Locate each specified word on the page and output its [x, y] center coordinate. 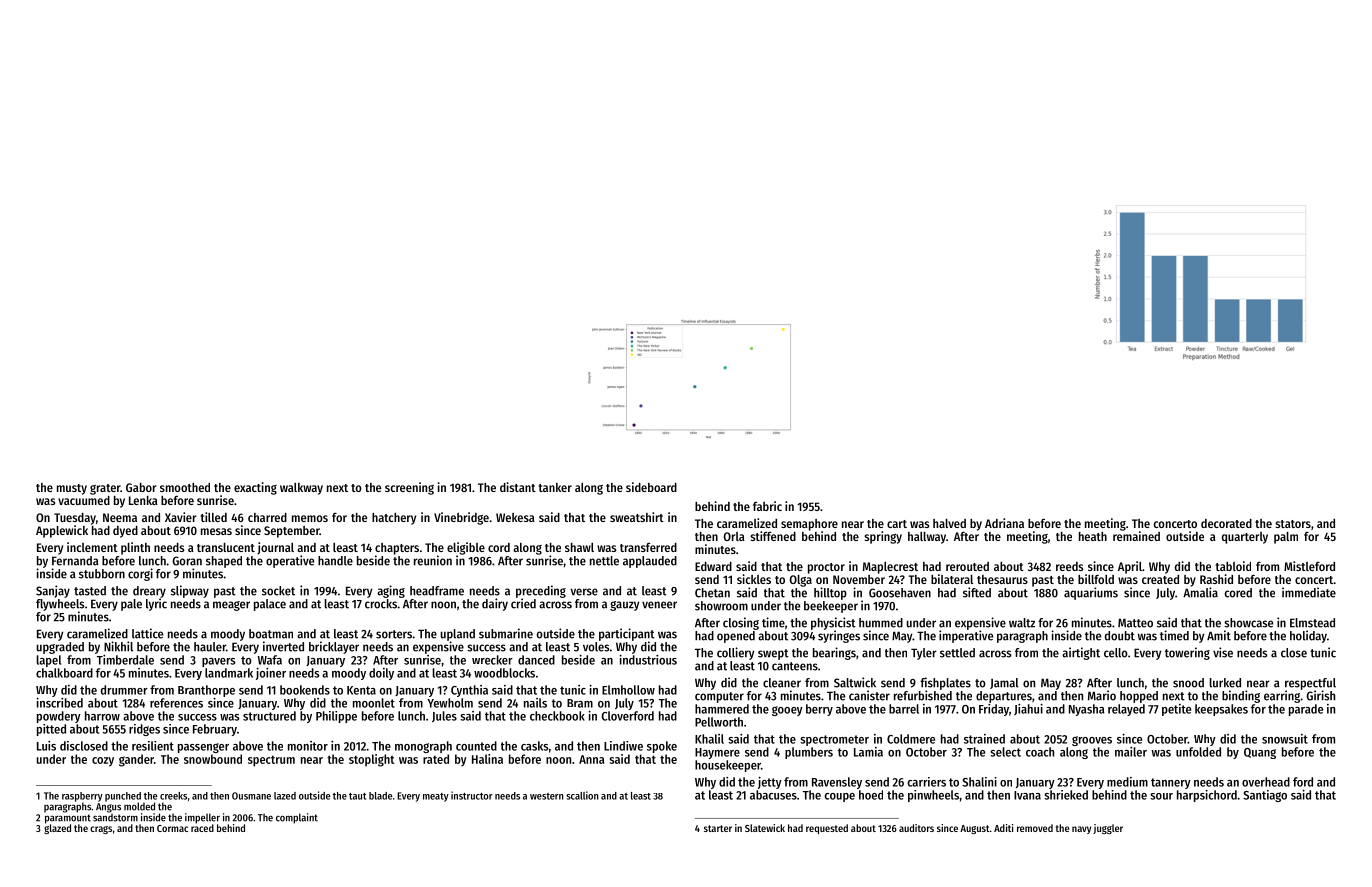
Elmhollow [628, 690]
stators [1293, 524]
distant [518, 487]
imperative [966, 636]
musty [72, 489]
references [176, 703]
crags [101, 830]
